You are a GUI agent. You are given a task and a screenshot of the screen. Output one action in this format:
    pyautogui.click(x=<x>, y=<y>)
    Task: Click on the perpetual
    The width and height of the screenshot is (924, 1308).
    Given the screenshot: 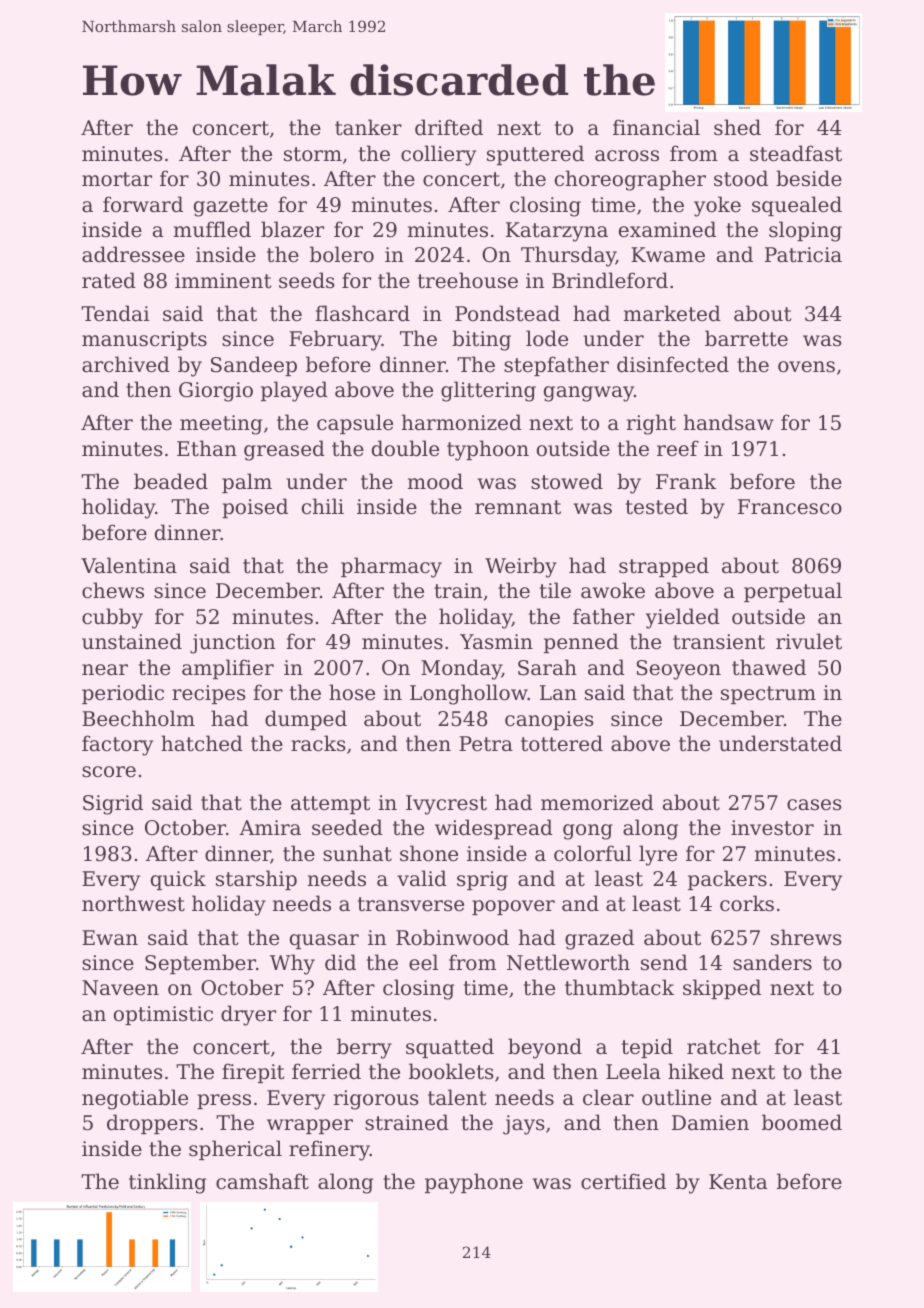 What is the action you would take?
    pyautogui.click(x=793, y=592)
